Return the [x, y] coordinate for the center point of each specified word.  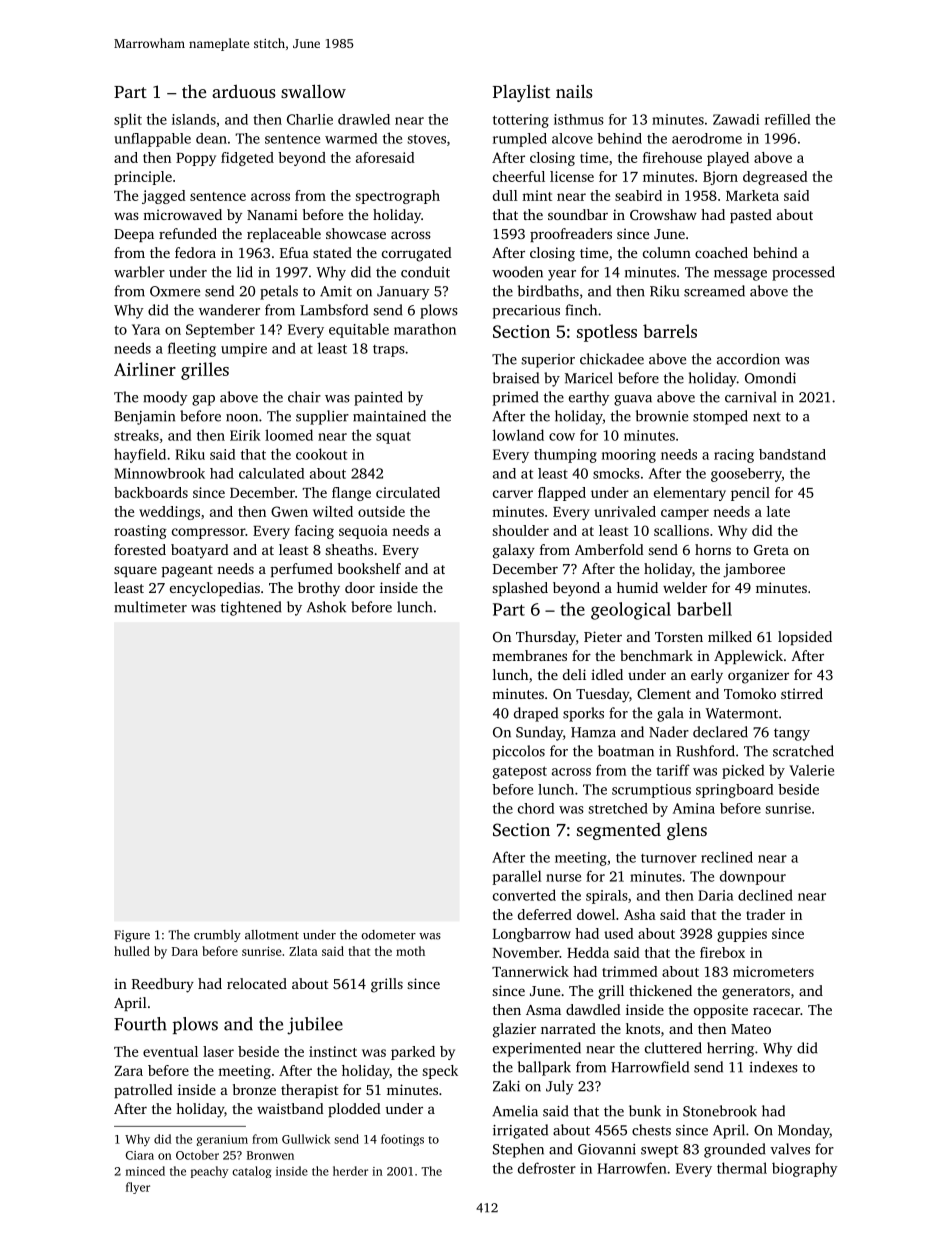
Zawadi [736, 119]
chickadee [612, 359]
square [135, 571]
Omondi [770, 378]
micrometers [773, 971]
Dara [185, 951]
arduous [244, 91]
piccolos [519, 752]
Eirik [245, 435]
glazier [514, 1030]
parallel [516, 877]
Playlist [521, 93]
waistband [290, 1108]
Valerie [811, 770]
